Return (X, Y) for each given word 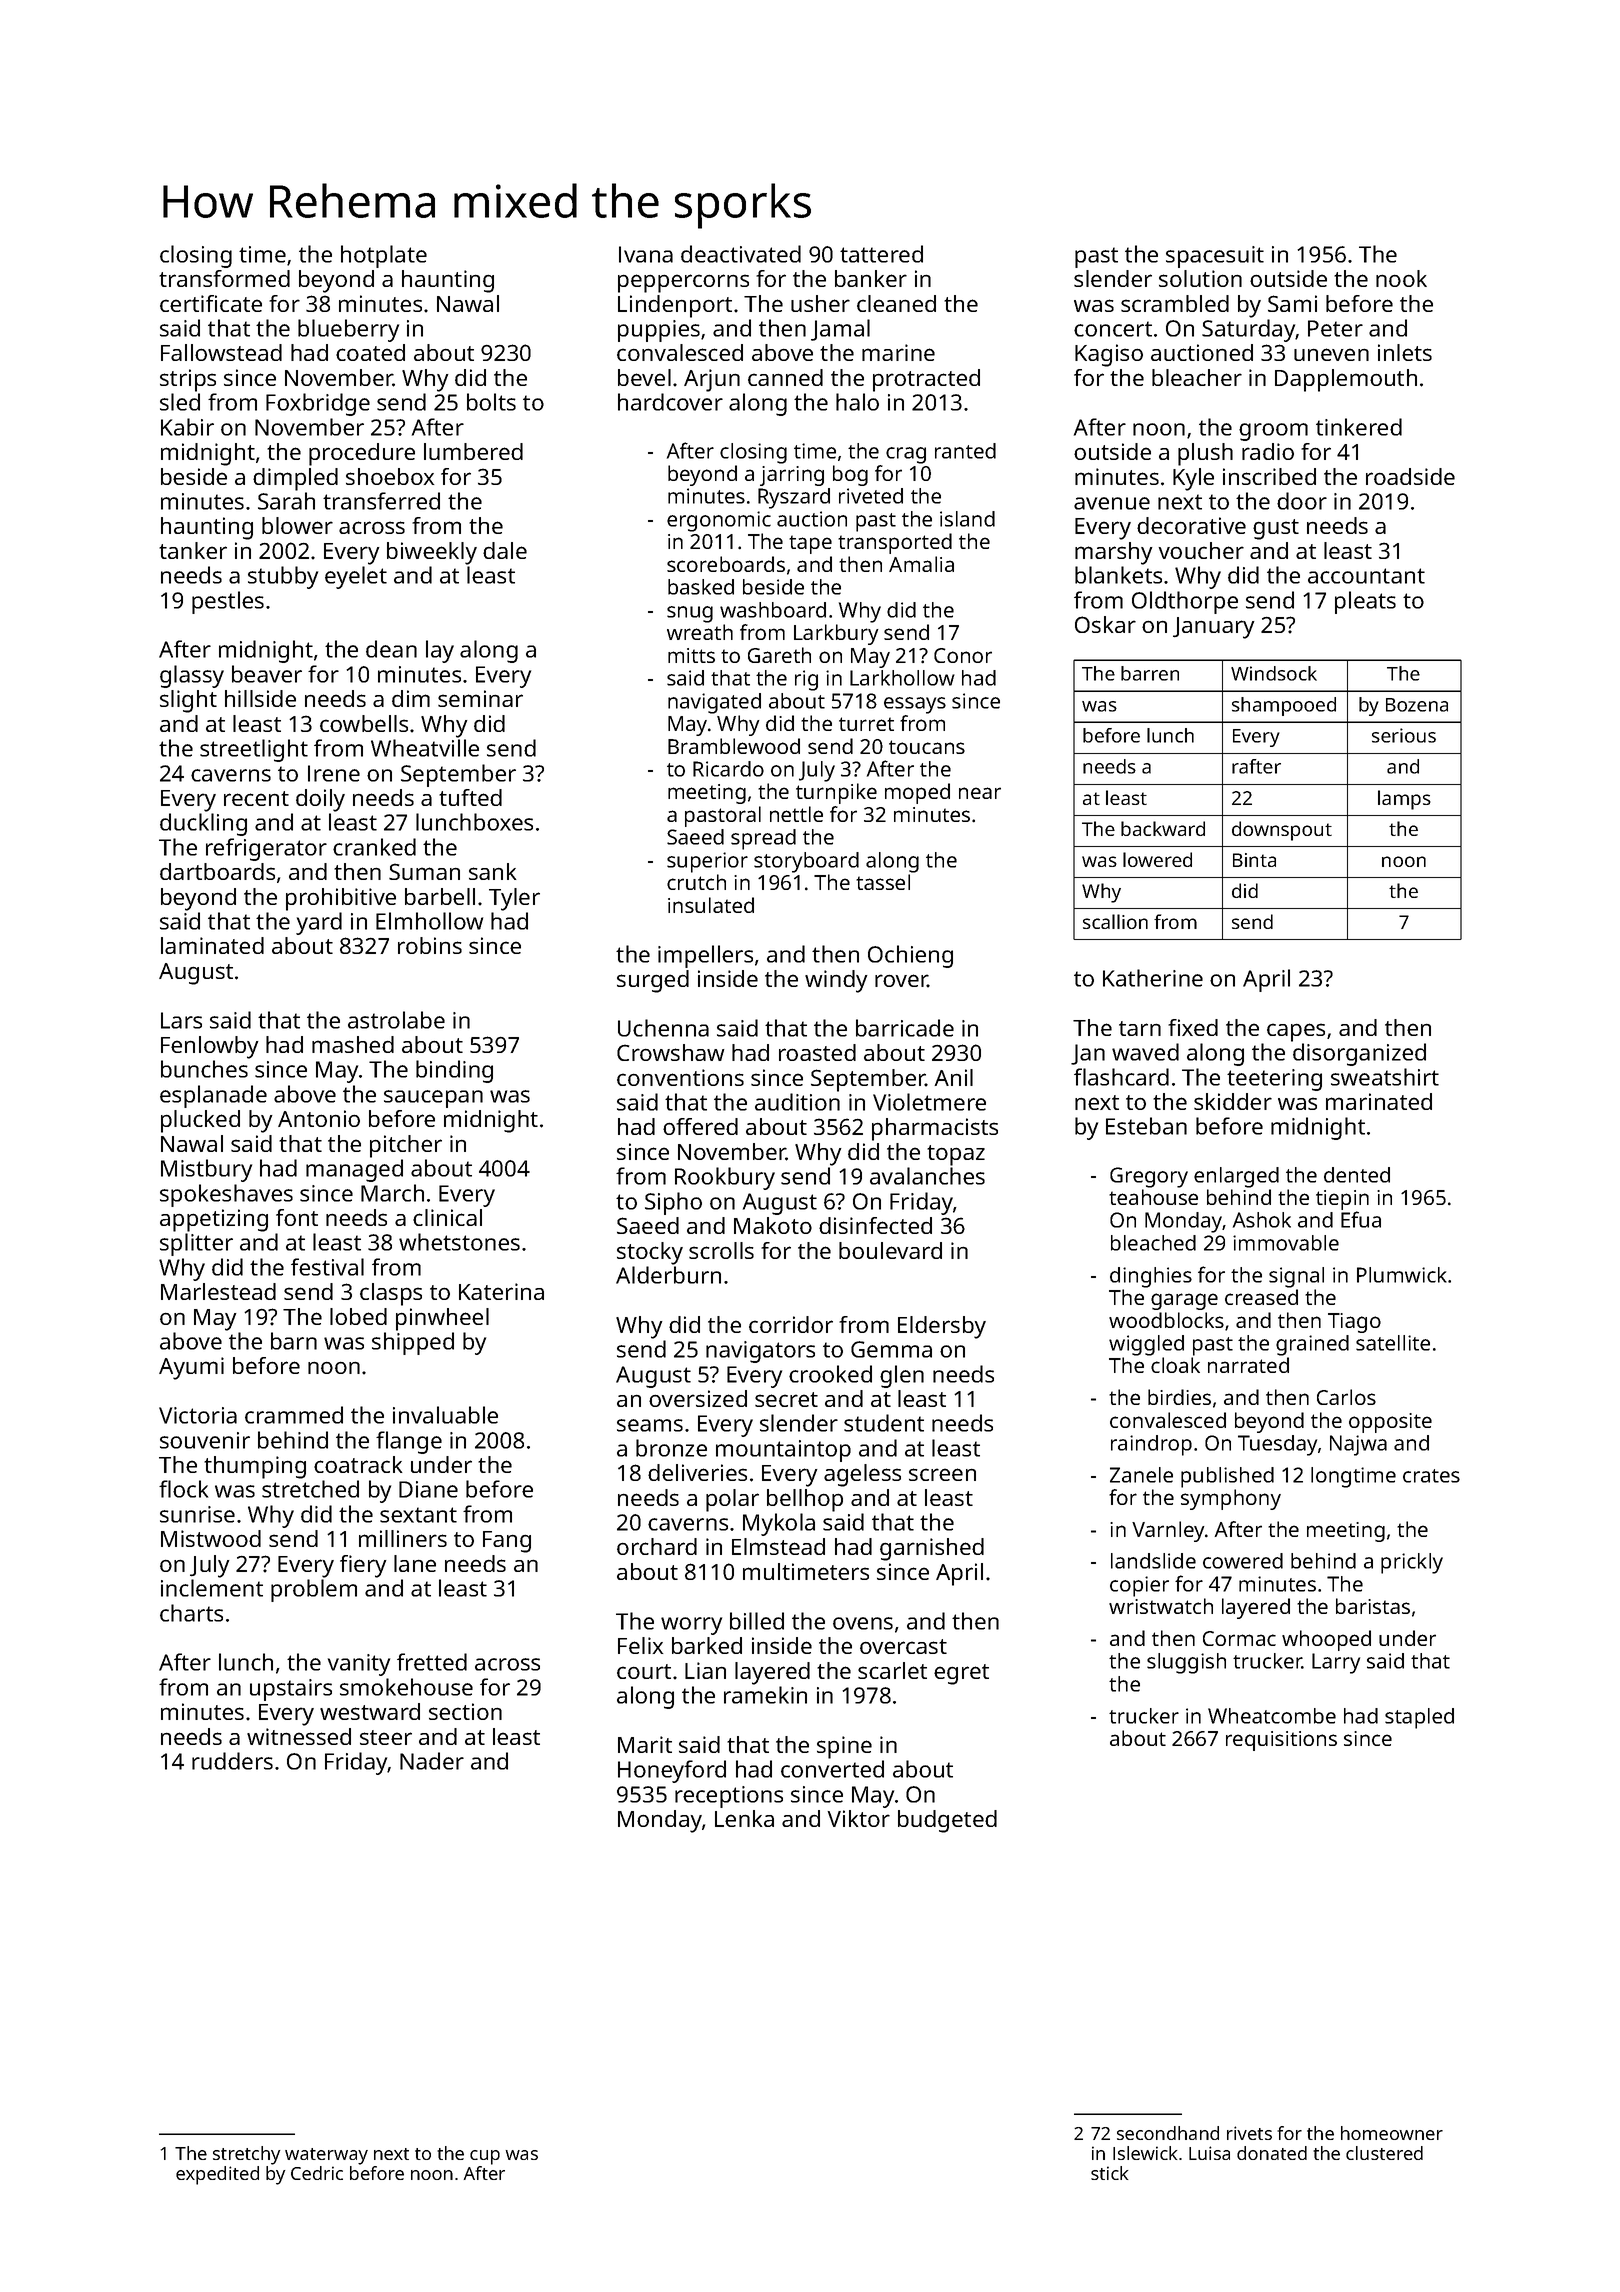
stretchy (246, 2155)
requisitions (1281, 1741)
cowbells (364, 723)
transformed (224, 278)
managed (354, 1170)
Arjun (712, 380)
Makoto (773, 1225)
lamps (1404, 800)
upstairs (291, 1690)
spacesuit (1215, 257)
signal (1296, 1277)
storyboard (806, 862)
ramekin (765, 1695)
